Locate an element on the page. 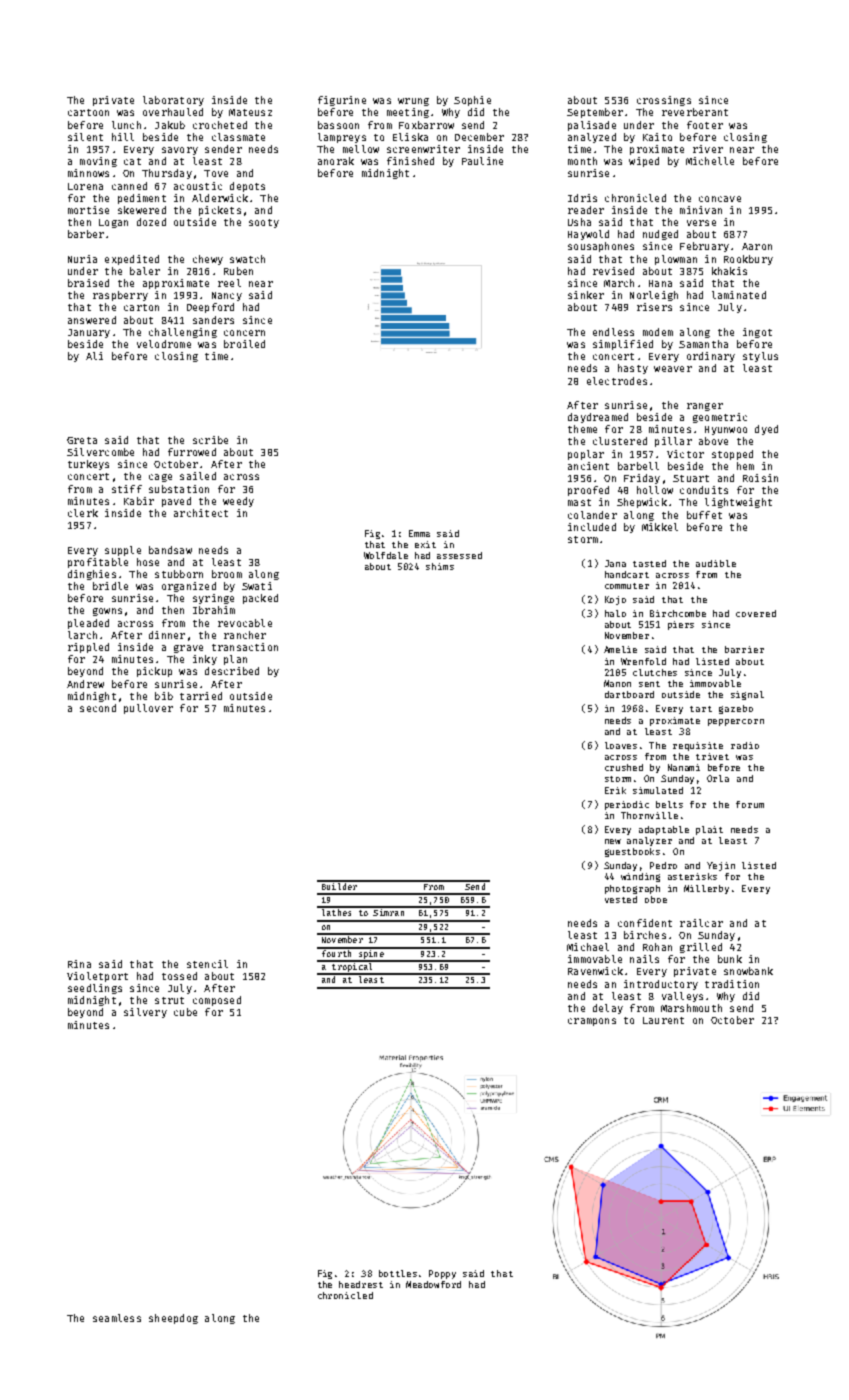 Image resolution: width=849 pixels, height=1400 pixels. footer is located at coordinates (705, 125).
